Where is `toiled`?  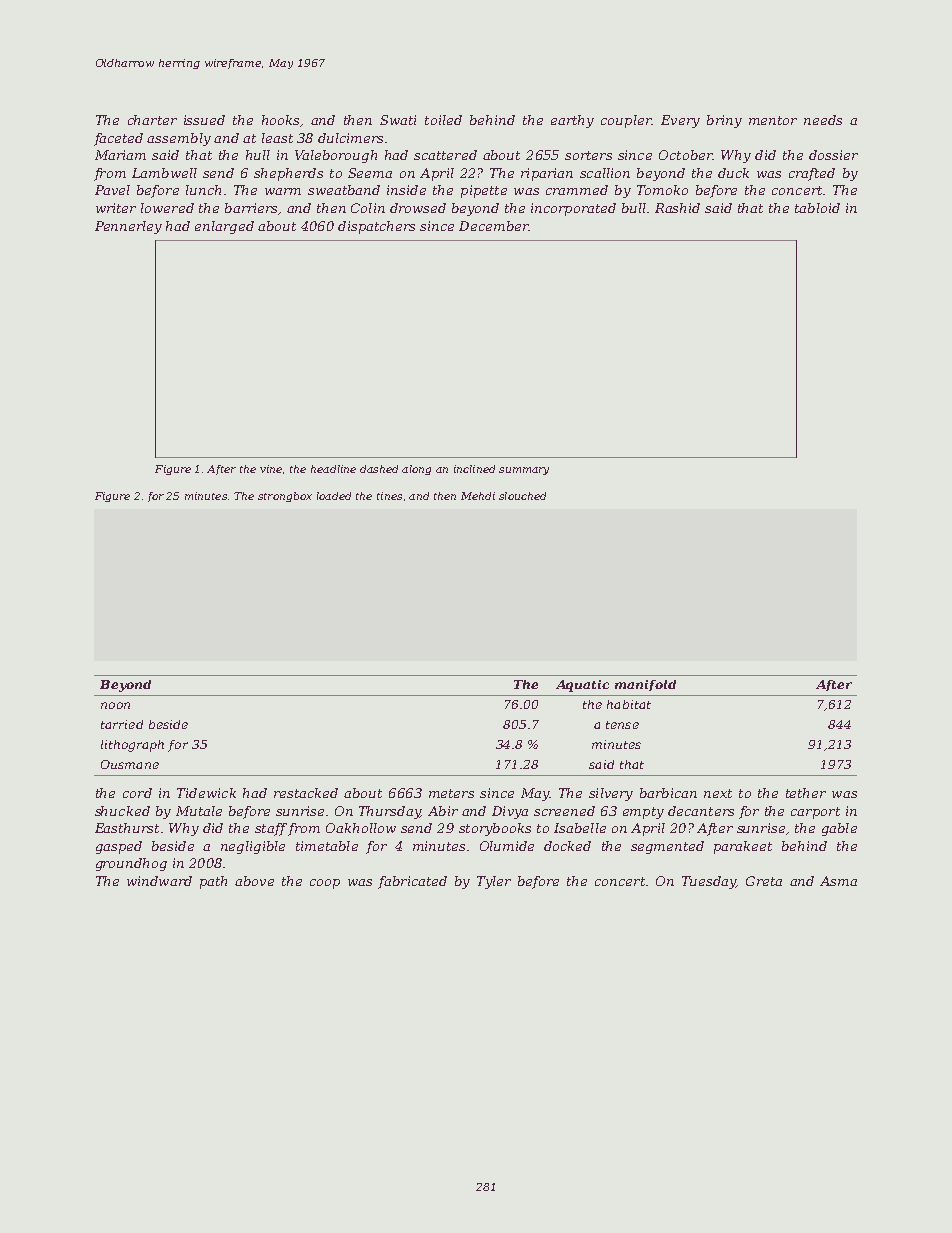
toiled is located at coordinates (443, 120).
